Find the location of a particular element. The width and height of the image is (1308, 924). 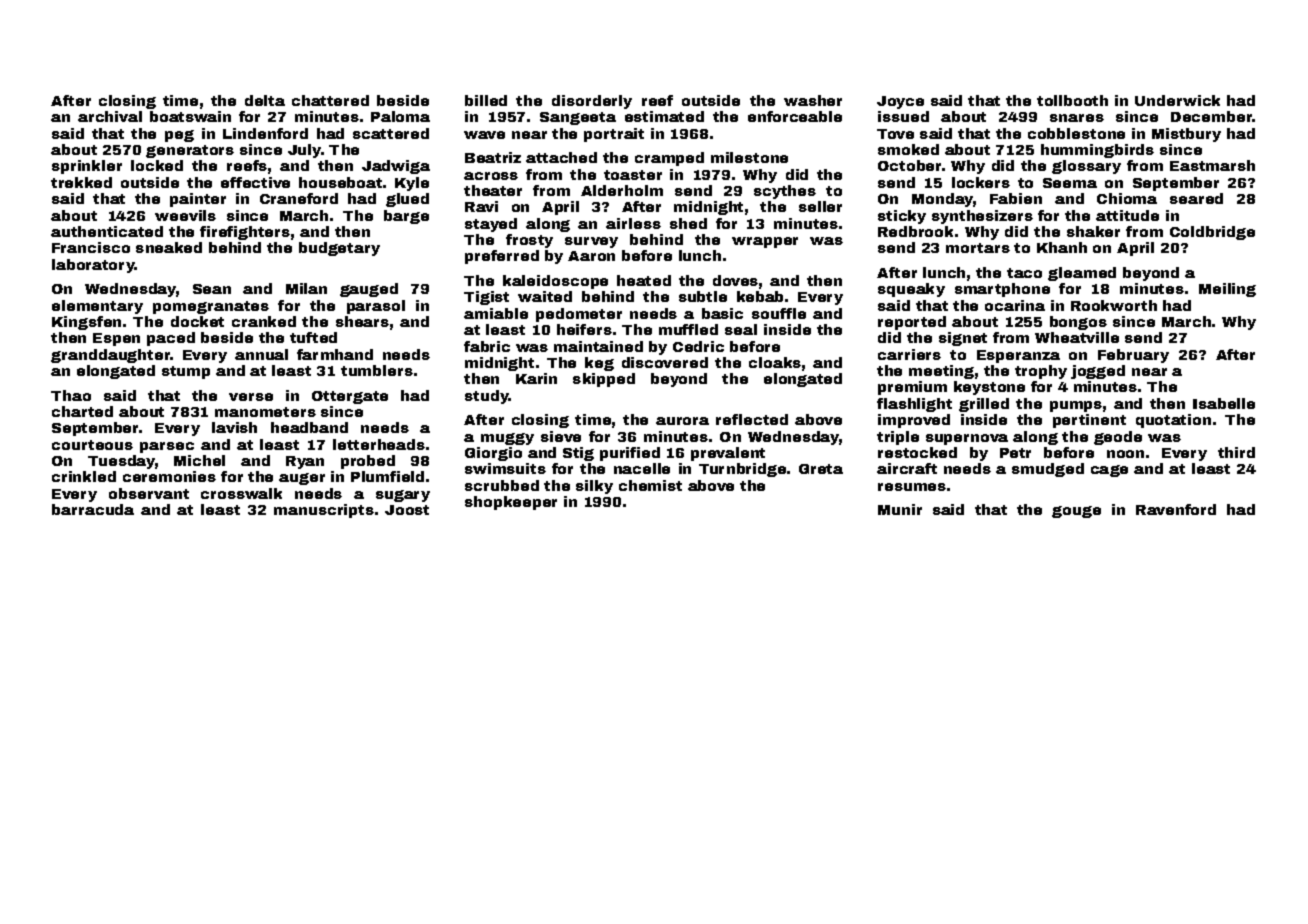

Aaron is located at coordinates (591, 256).
